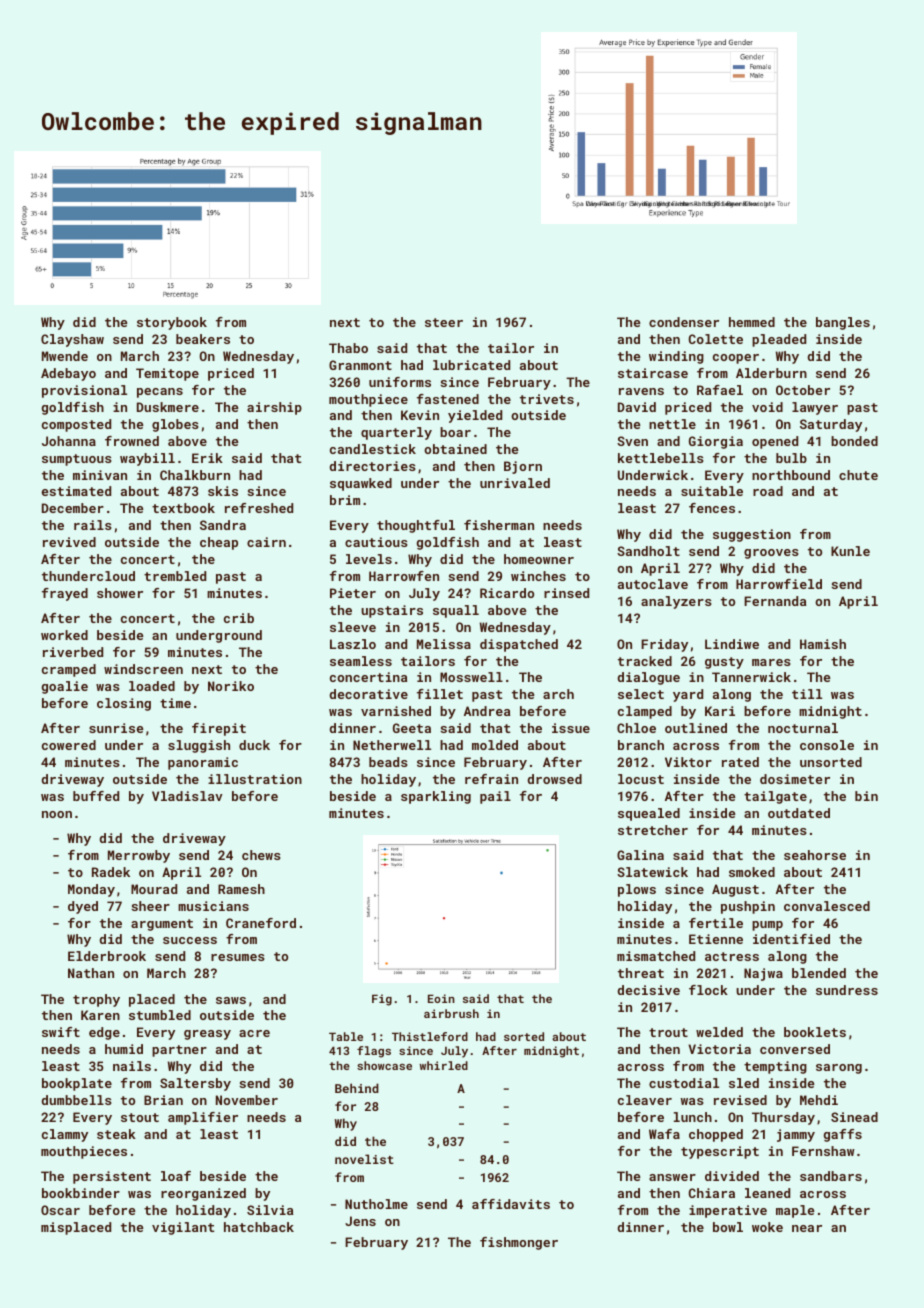 The image size is (924, 1308). I want to click on skis, so click(223, 491).
